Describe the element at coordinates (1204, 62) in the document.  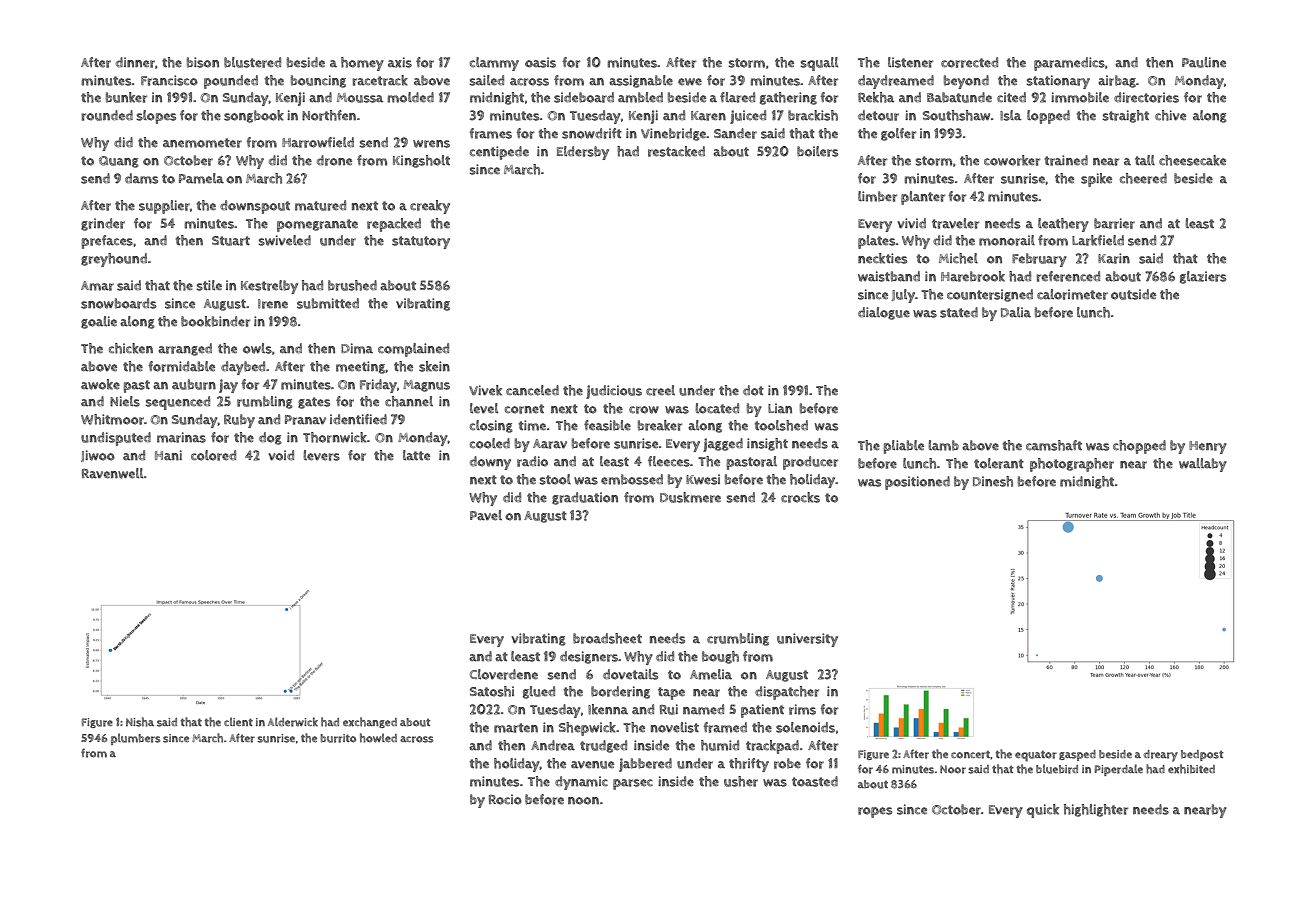
I see `Pauline` at that location.
